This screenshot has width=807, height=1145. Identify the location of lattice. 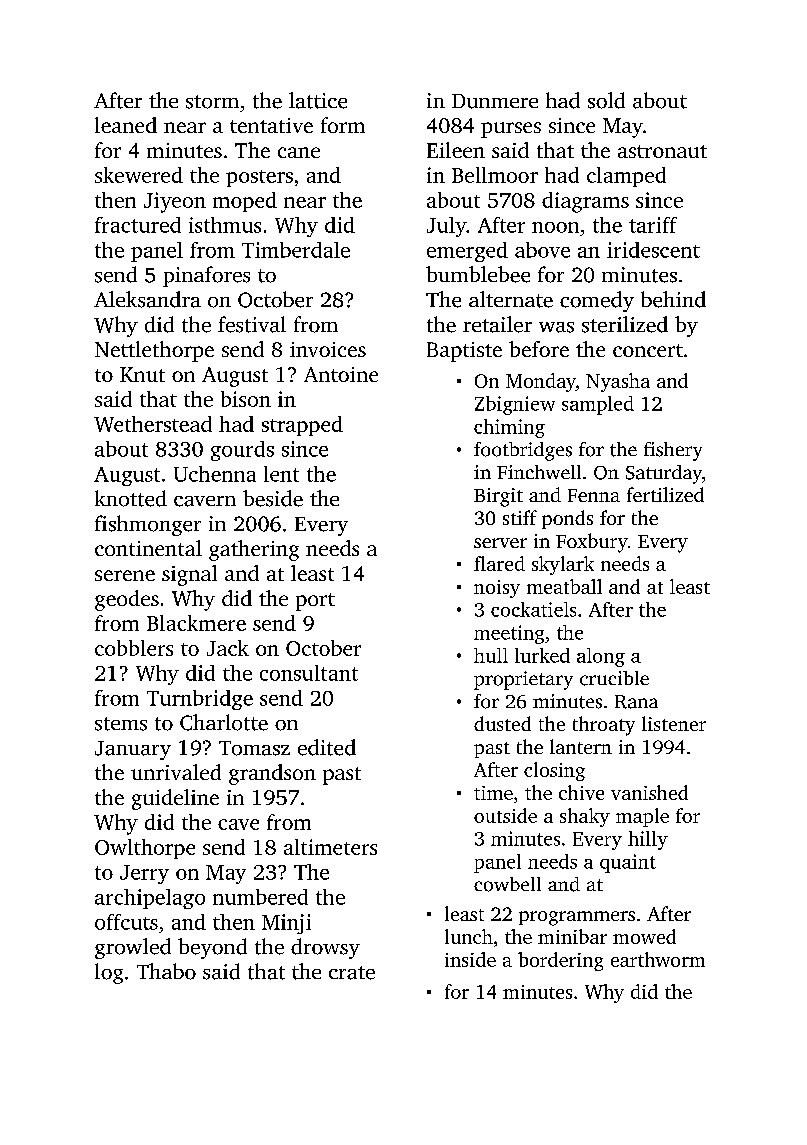
(318, 100).
